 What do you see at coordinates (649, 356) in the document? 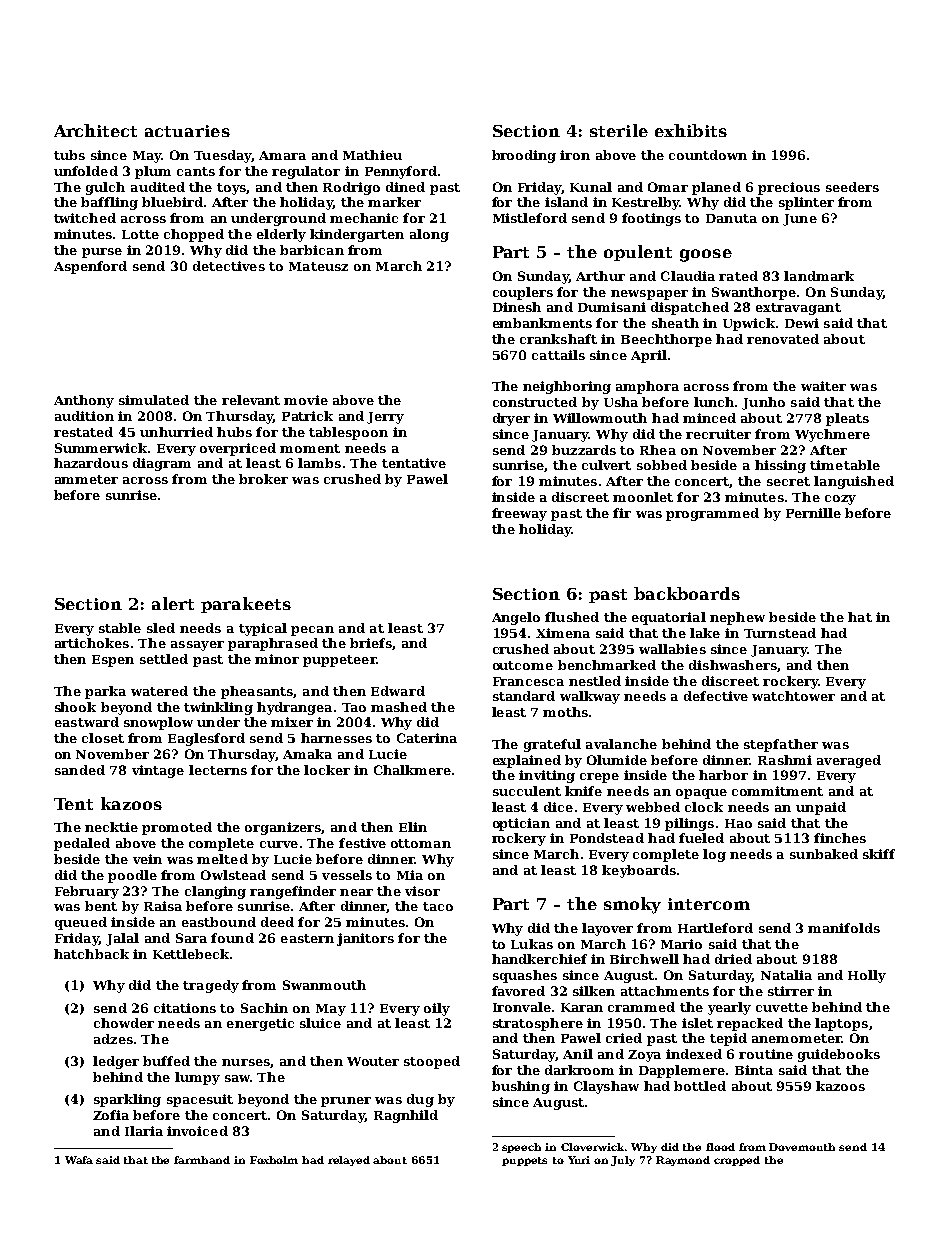
I see `April` at bounding box center [649, 356].
